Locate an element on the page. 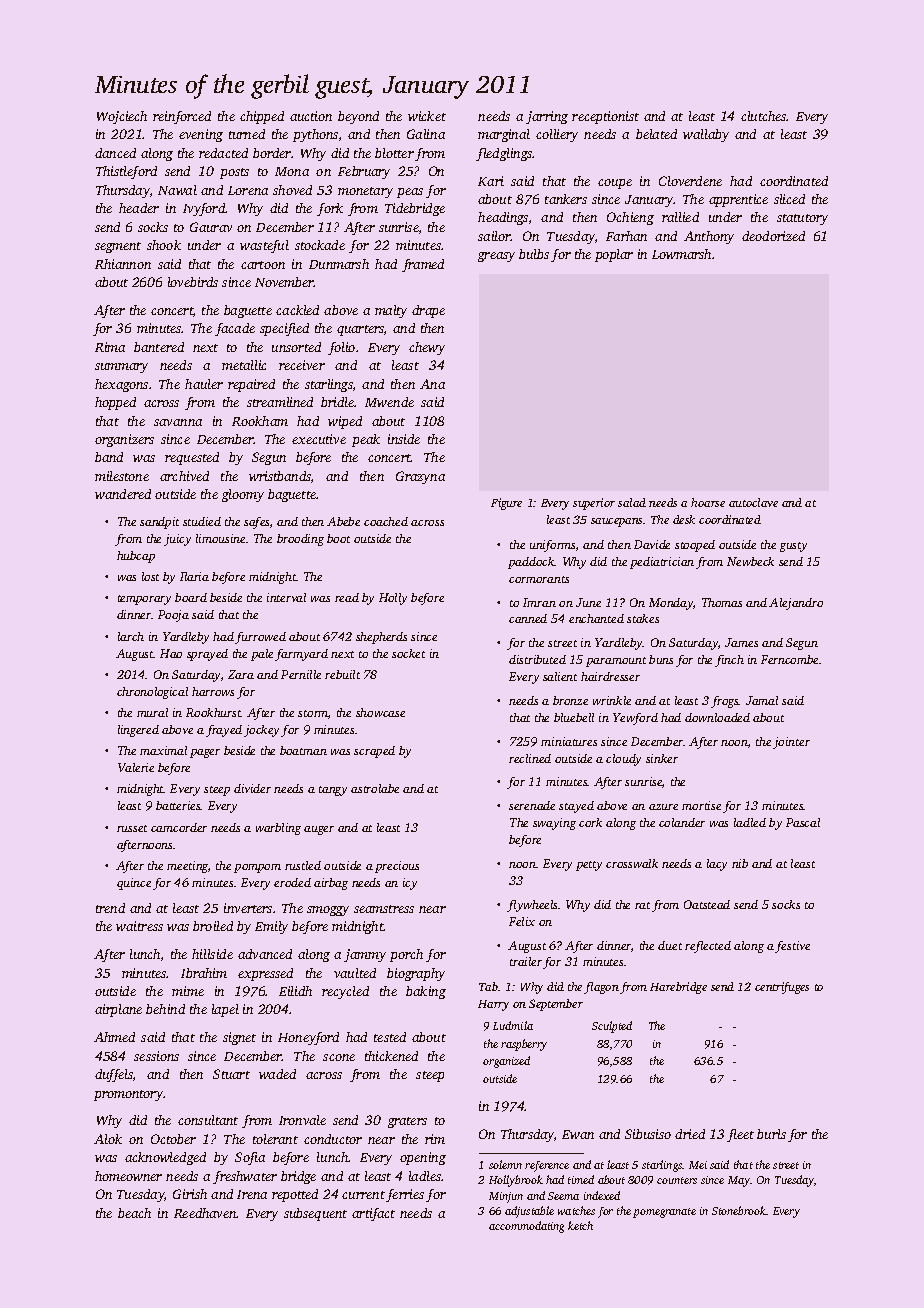 Image resolution: width=924 pixels, height=1308 pixels. belated is located at coordinates (656, 134).
